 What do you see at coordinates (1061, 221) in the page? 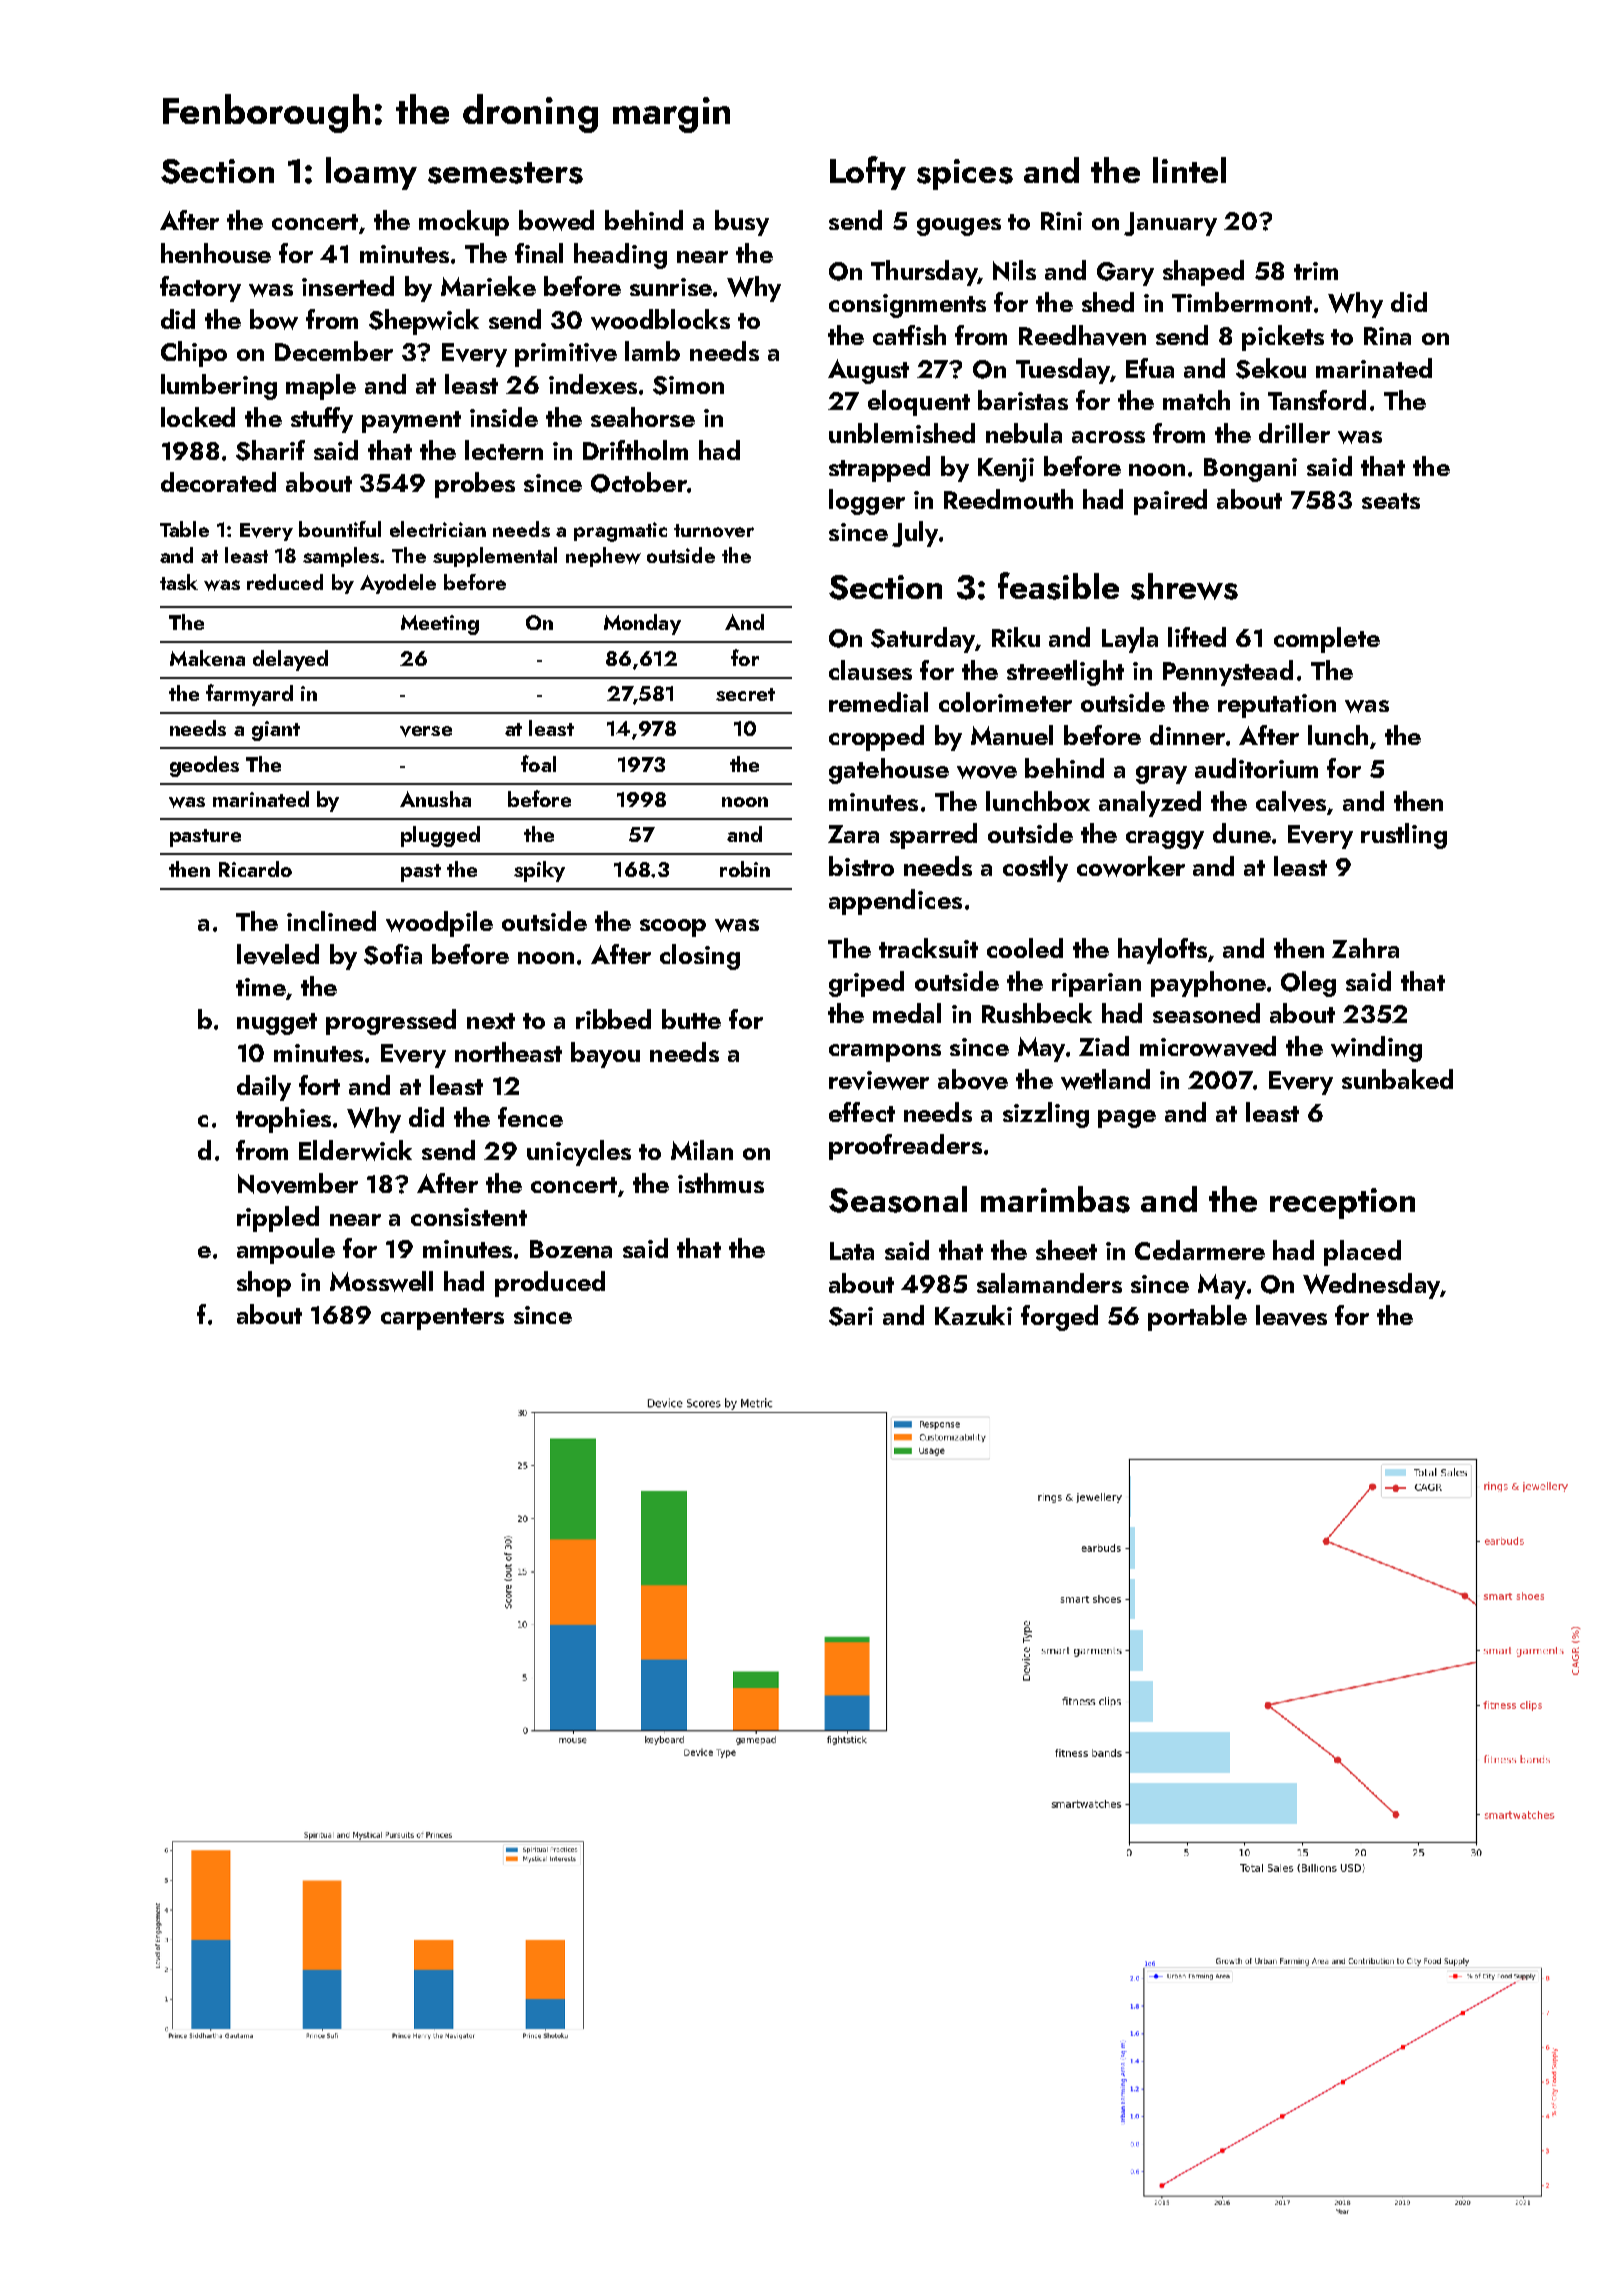
I see `Rini` at bounding box center [1061, 221].
